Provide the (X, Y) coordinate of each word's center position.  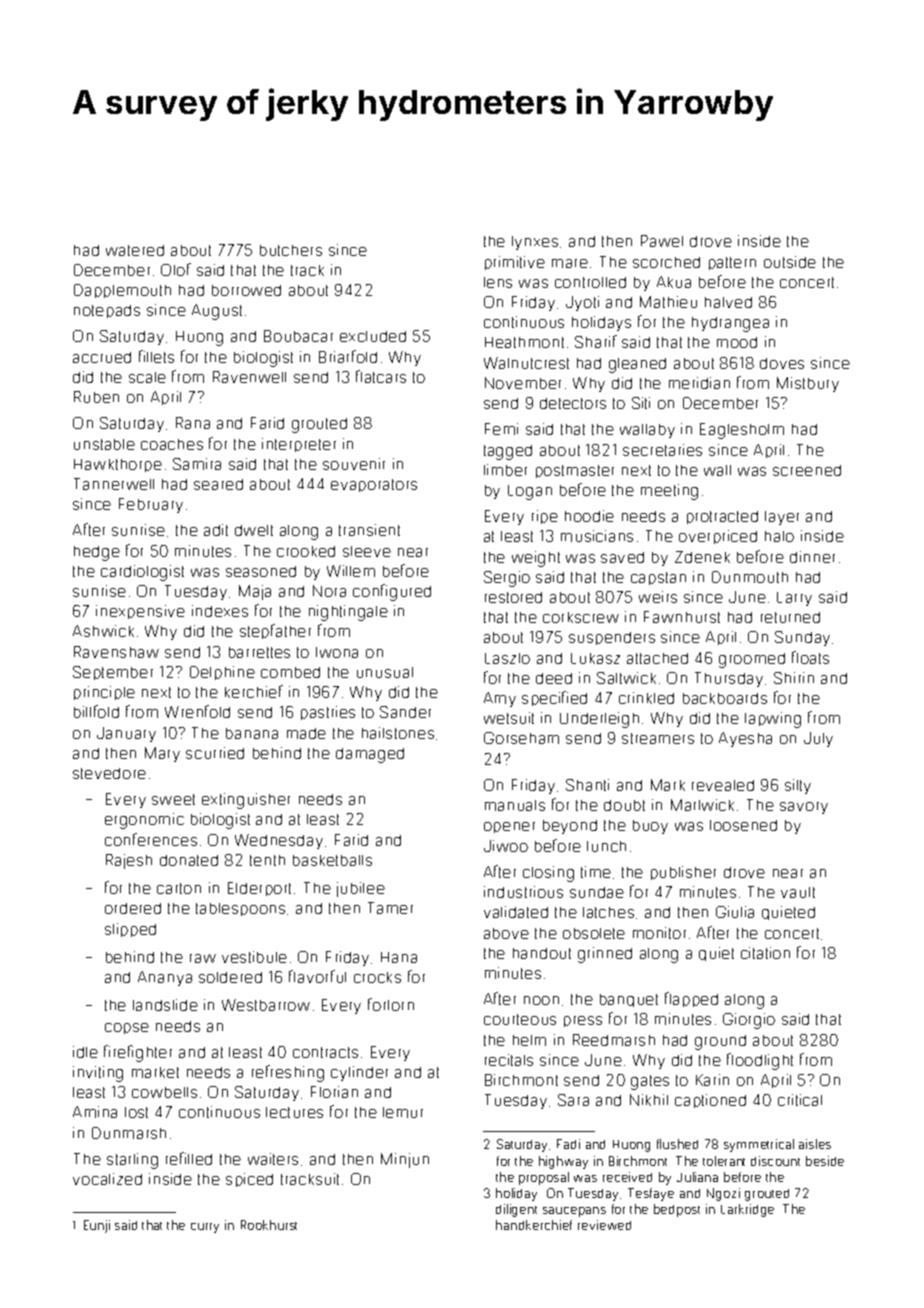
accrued (102, 357)
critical (800, 1100)
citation (765, 953)
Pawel (662, 241)
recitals (509, 1060)
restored (513, 597)
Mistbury (808, 384)
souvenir (354, 464)
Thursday (729, 679)
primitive (515, 263)
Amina (95, 1112)
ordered (133, 908)
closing (548, 874)
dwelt (254, 530)
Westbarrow (266, 1005)
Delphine (222, 673)
